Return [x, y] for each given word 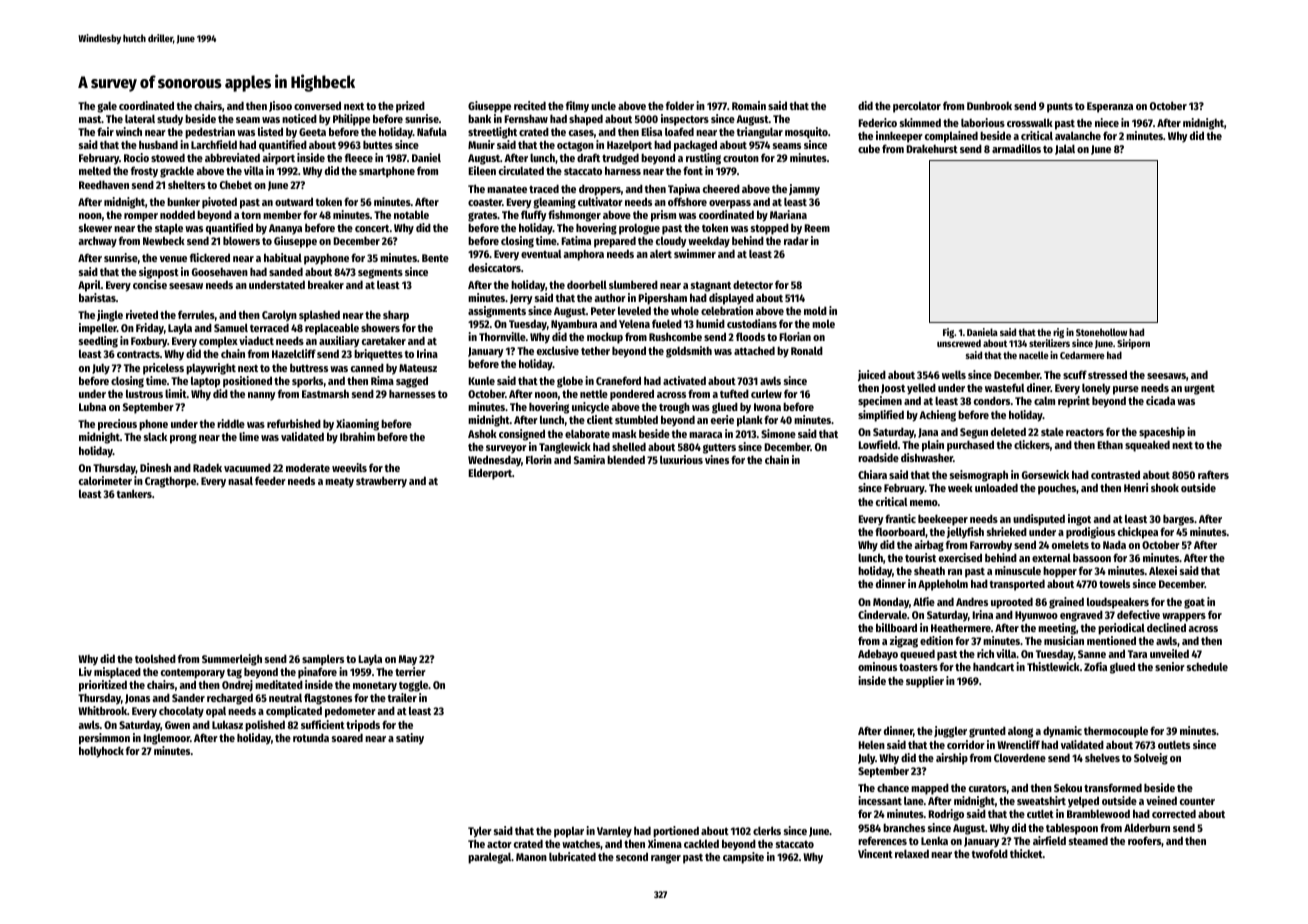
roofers [1144, 840]
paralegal [489, 858]
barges [1178, 520]
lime [249, 436]
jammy [804, 190]
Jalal [1065, 149]
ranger [666, 859]
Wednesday [494, 461]
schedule [1207, 666]
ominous [877, 666]
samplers [323, 660]
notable [411, 214]
